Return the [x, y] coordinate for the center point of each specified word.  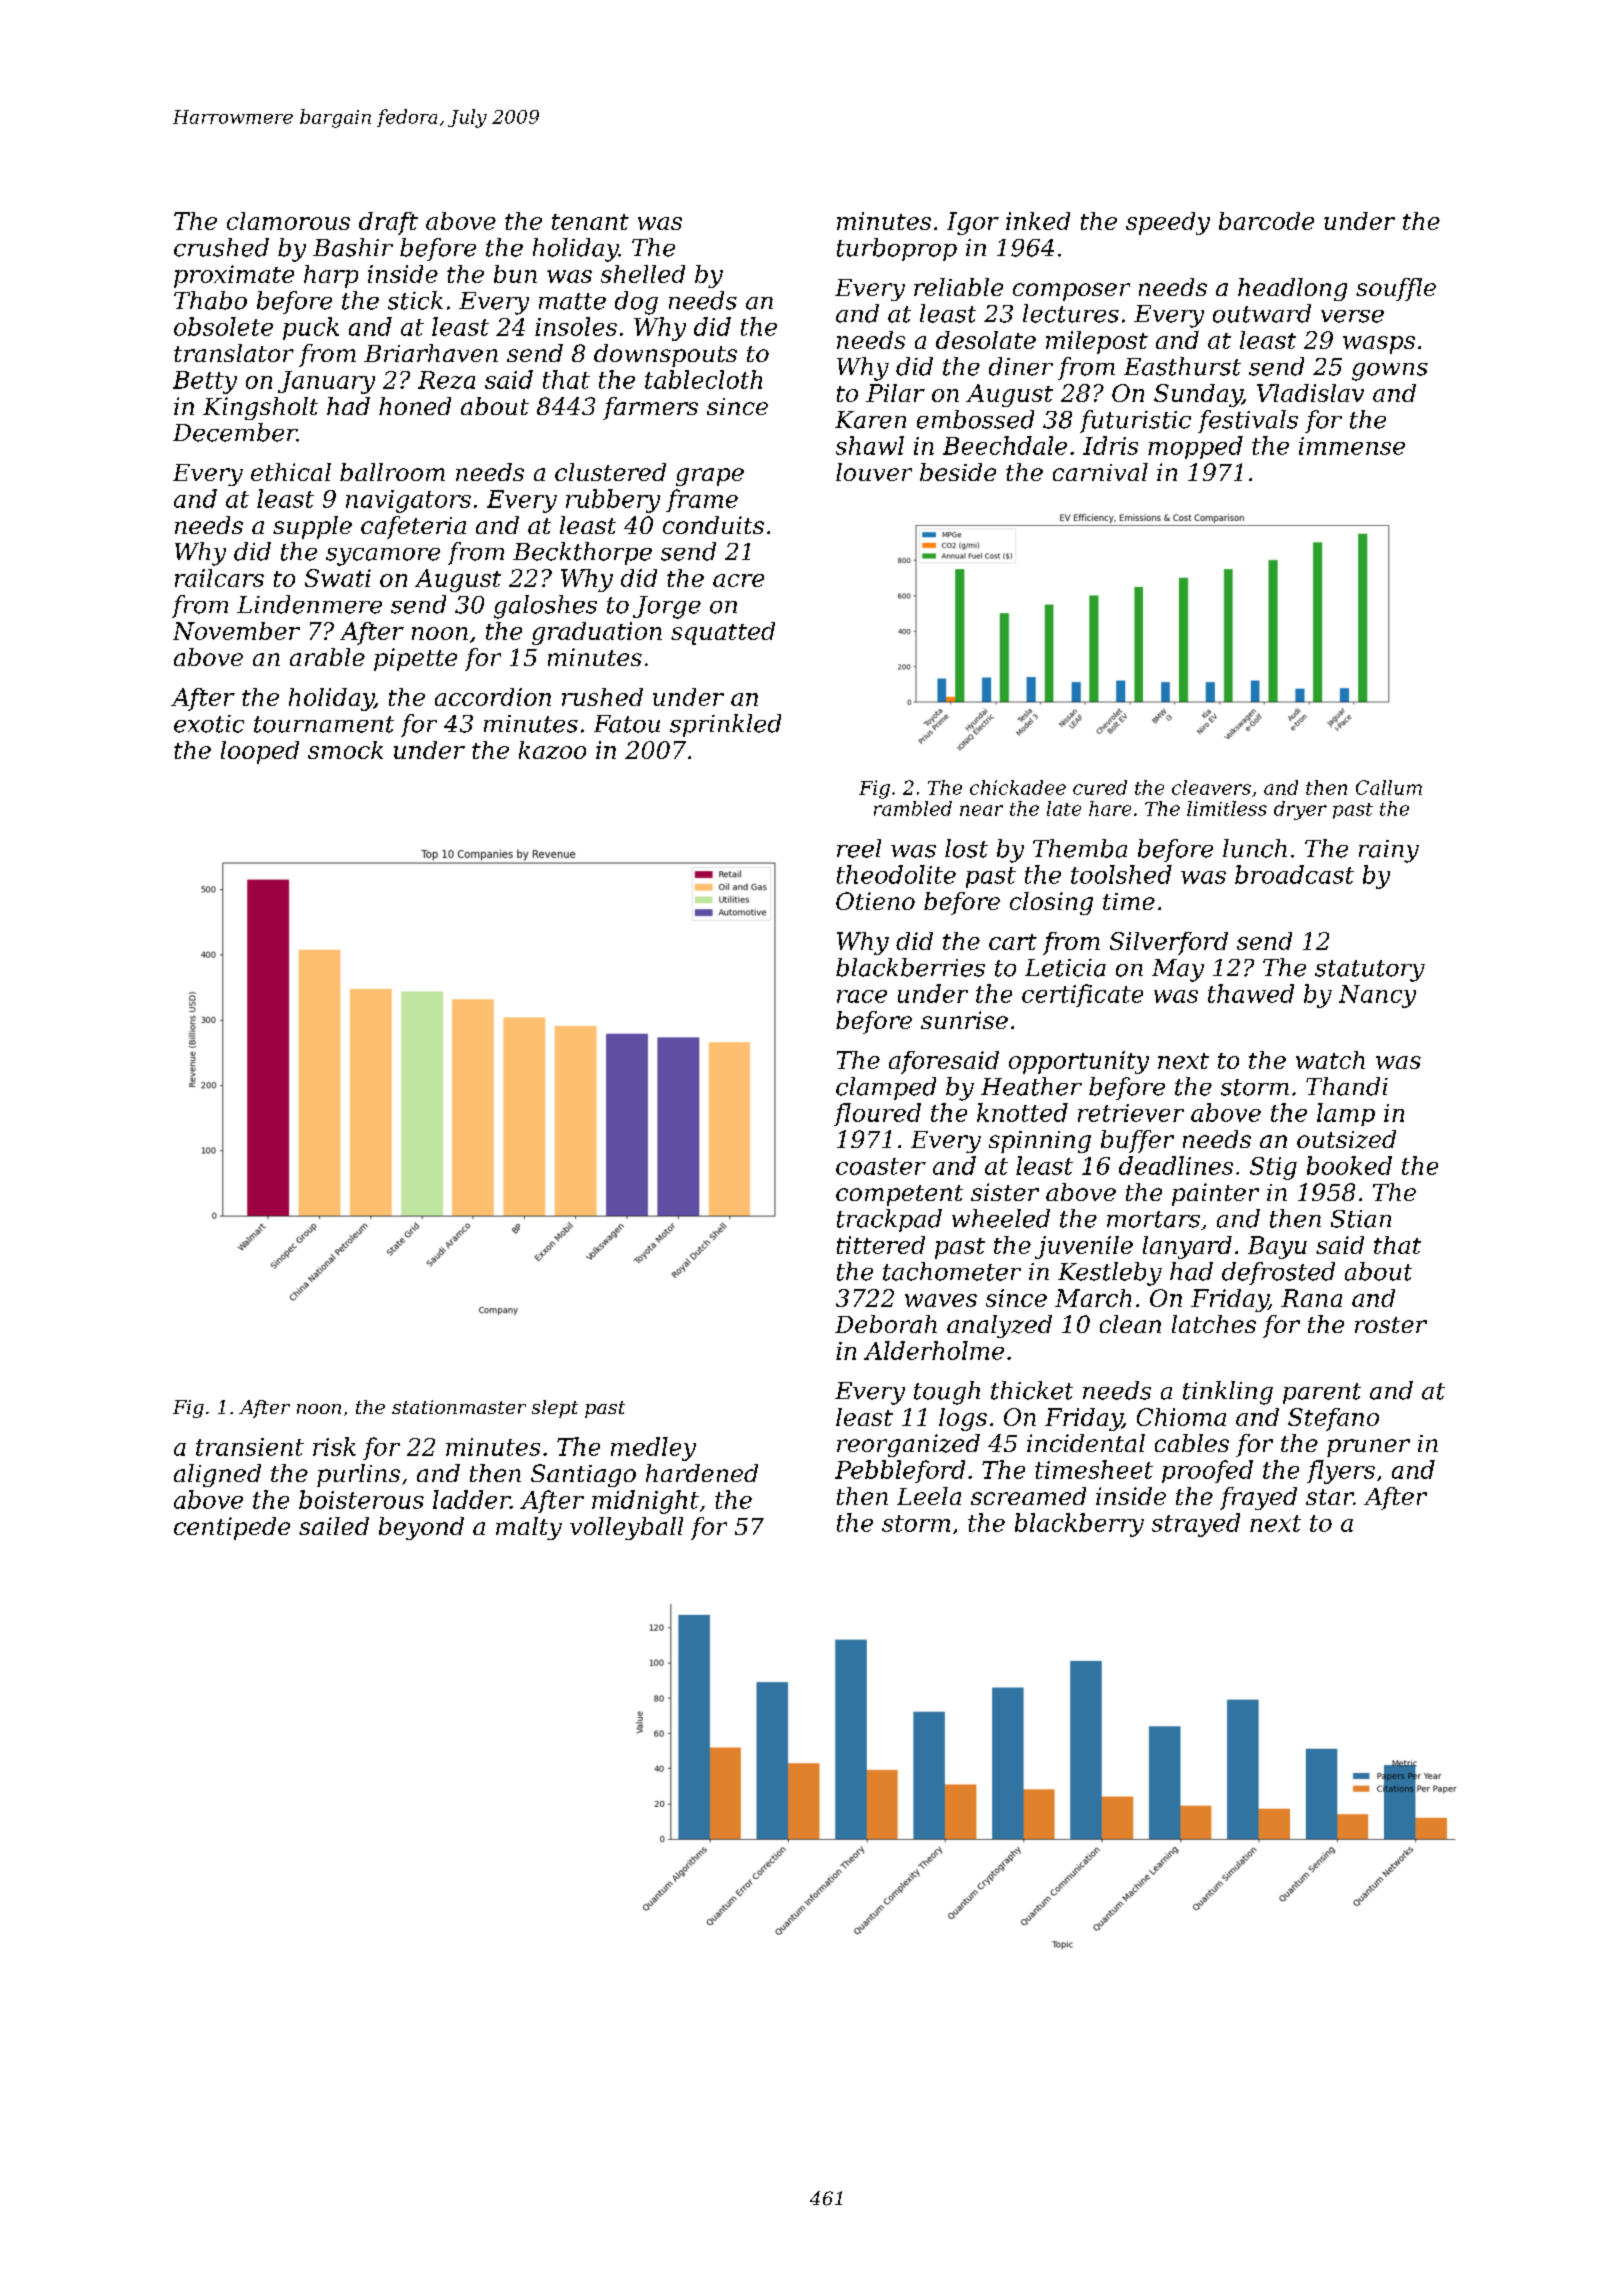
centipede [232, 1528]
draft [388, 223]
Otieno [875, 901]
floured [877, 1114]
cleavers [1211, 787]
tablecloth [703, 379]
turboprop [897, 249]
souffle [1396, 289]
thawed [1251, 993]
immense [1352, 446]
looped [260, 752]
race [862, 996]
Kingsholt [260, 408]
